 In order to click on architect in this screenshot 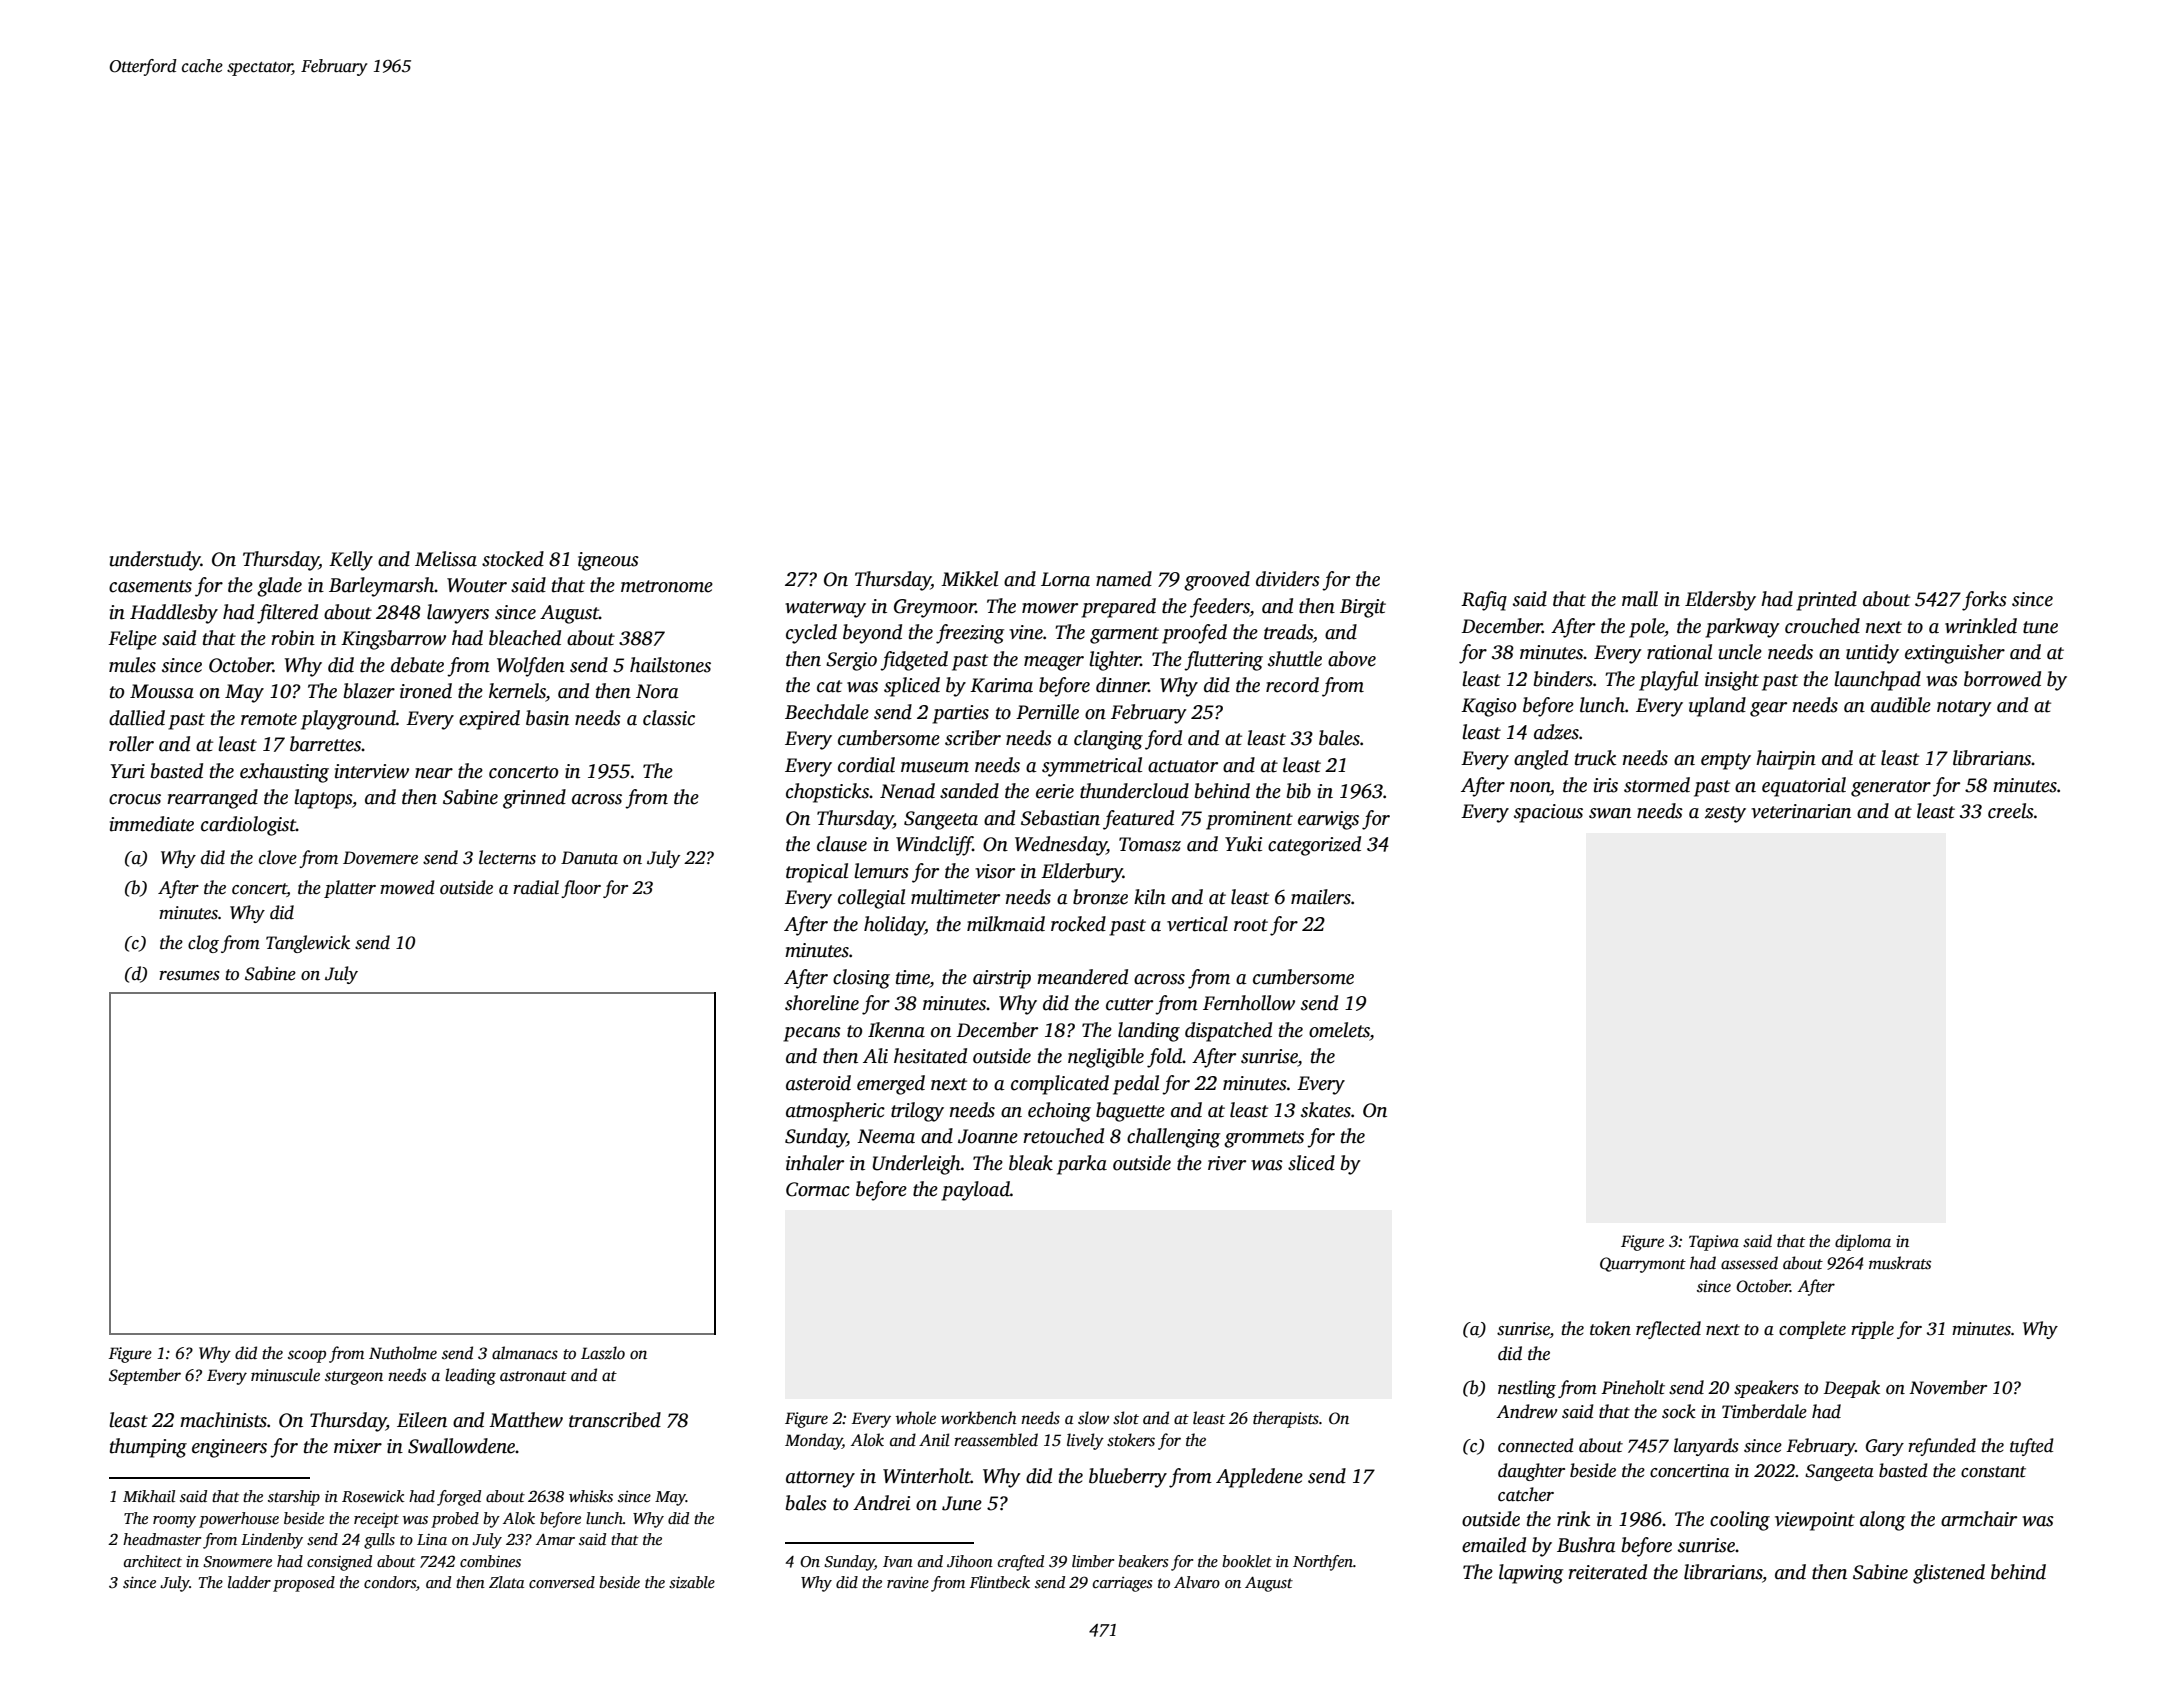, I will do `click(153, 1561)`.
